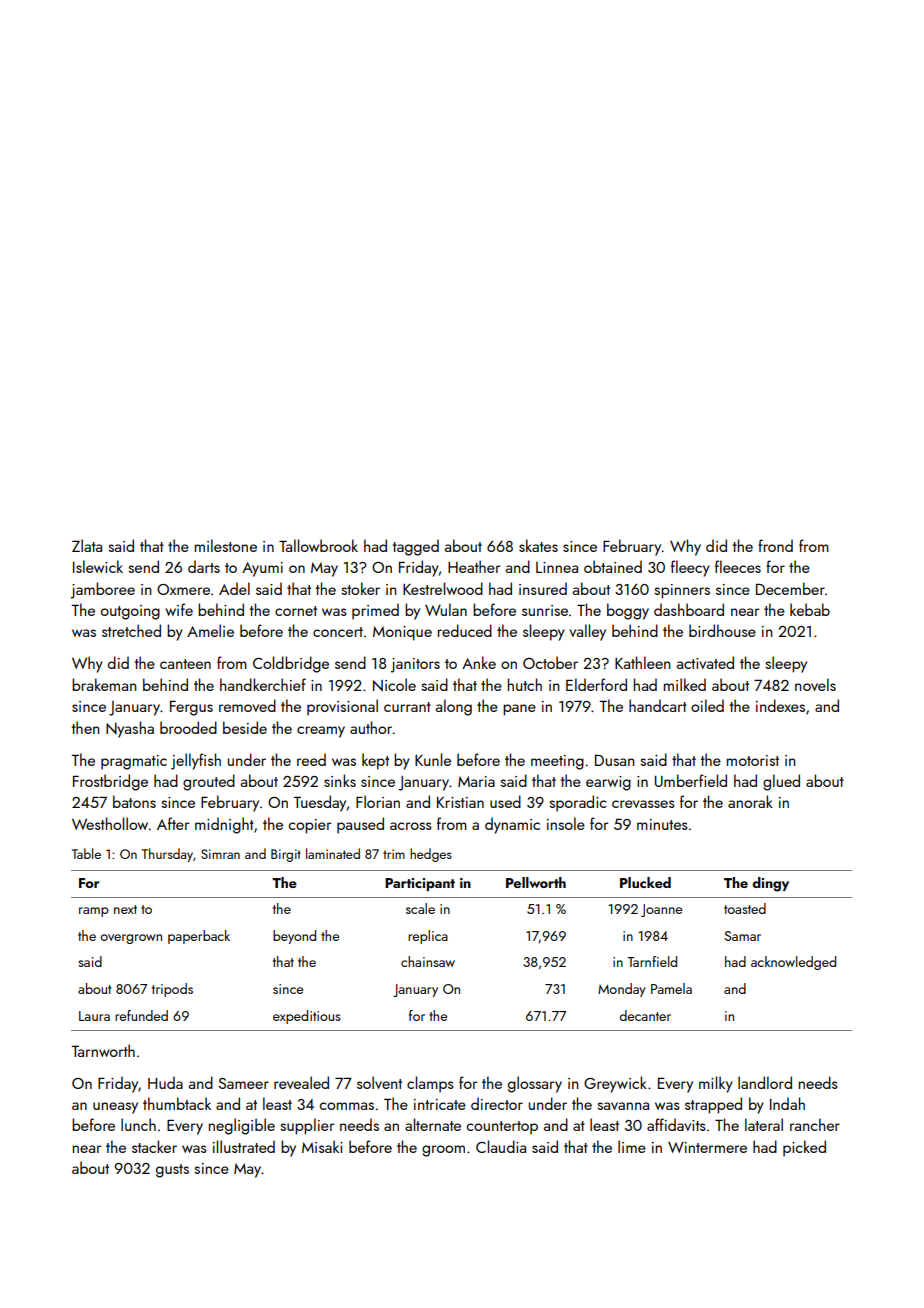  Describe the element at coordinates (750, 801) in the document. I see `anorak` at that location.
